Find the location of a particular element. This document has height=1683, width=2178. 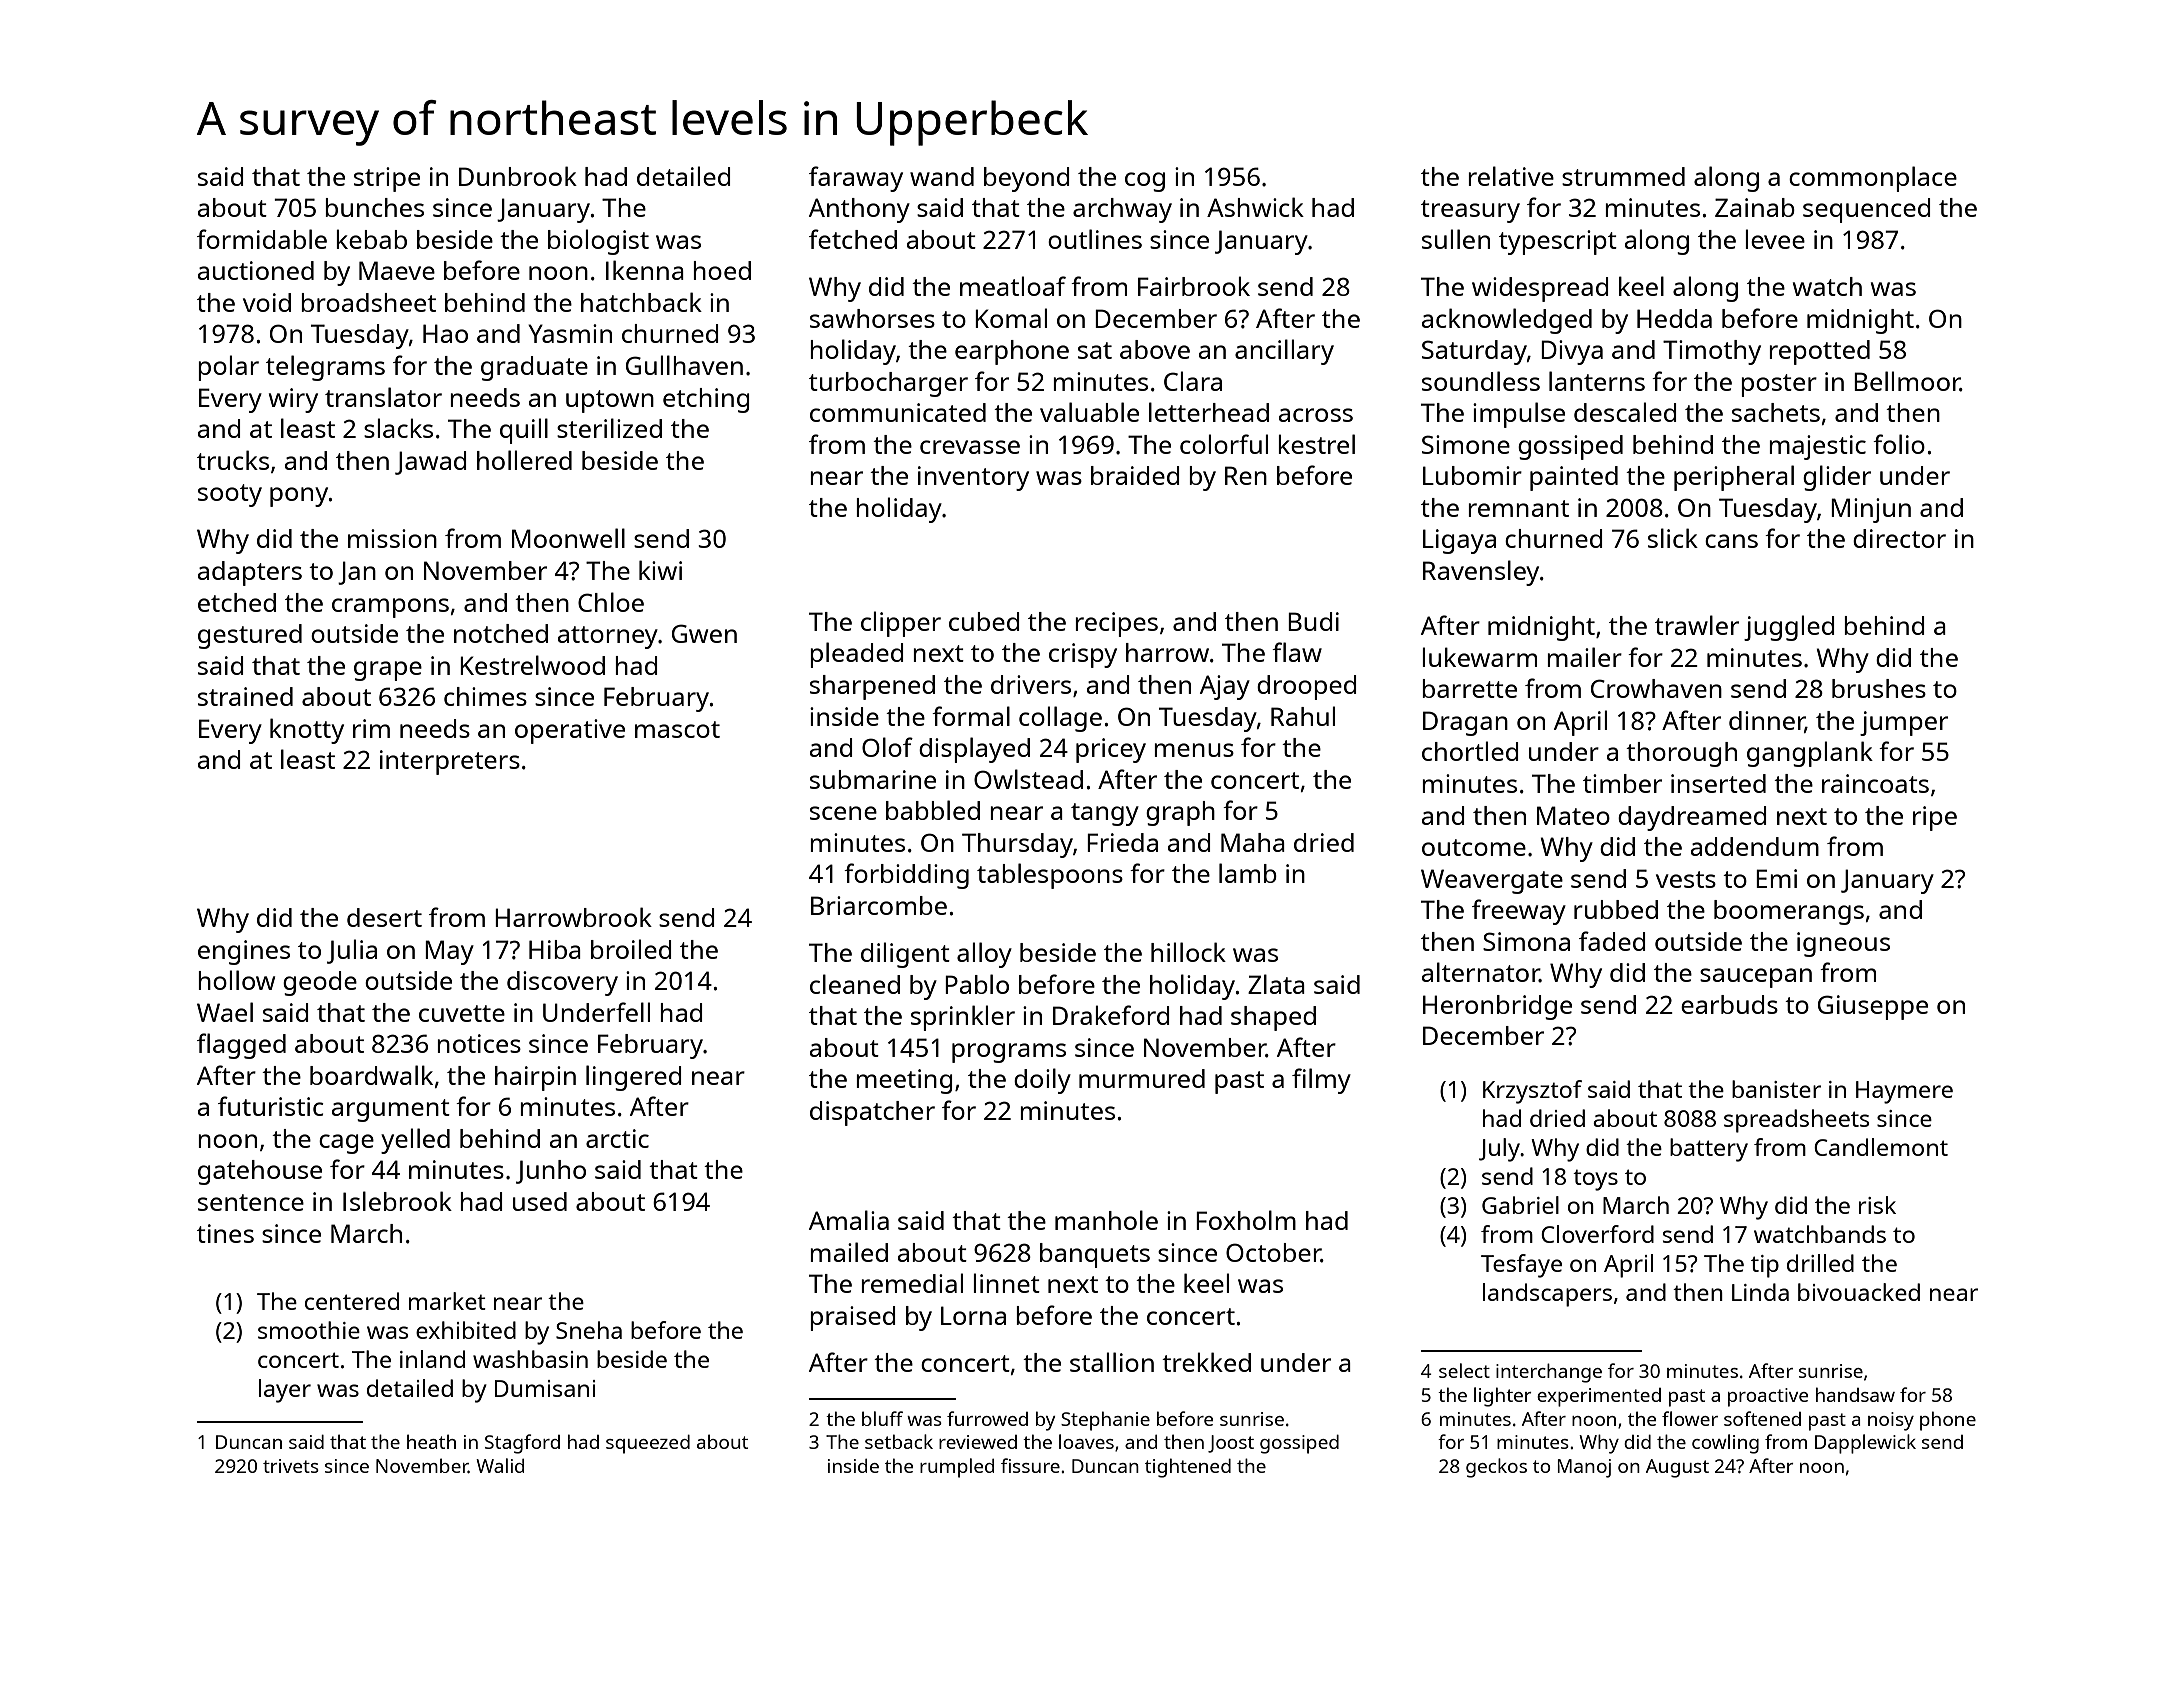

inventory is located at coordinates (973, 478).
